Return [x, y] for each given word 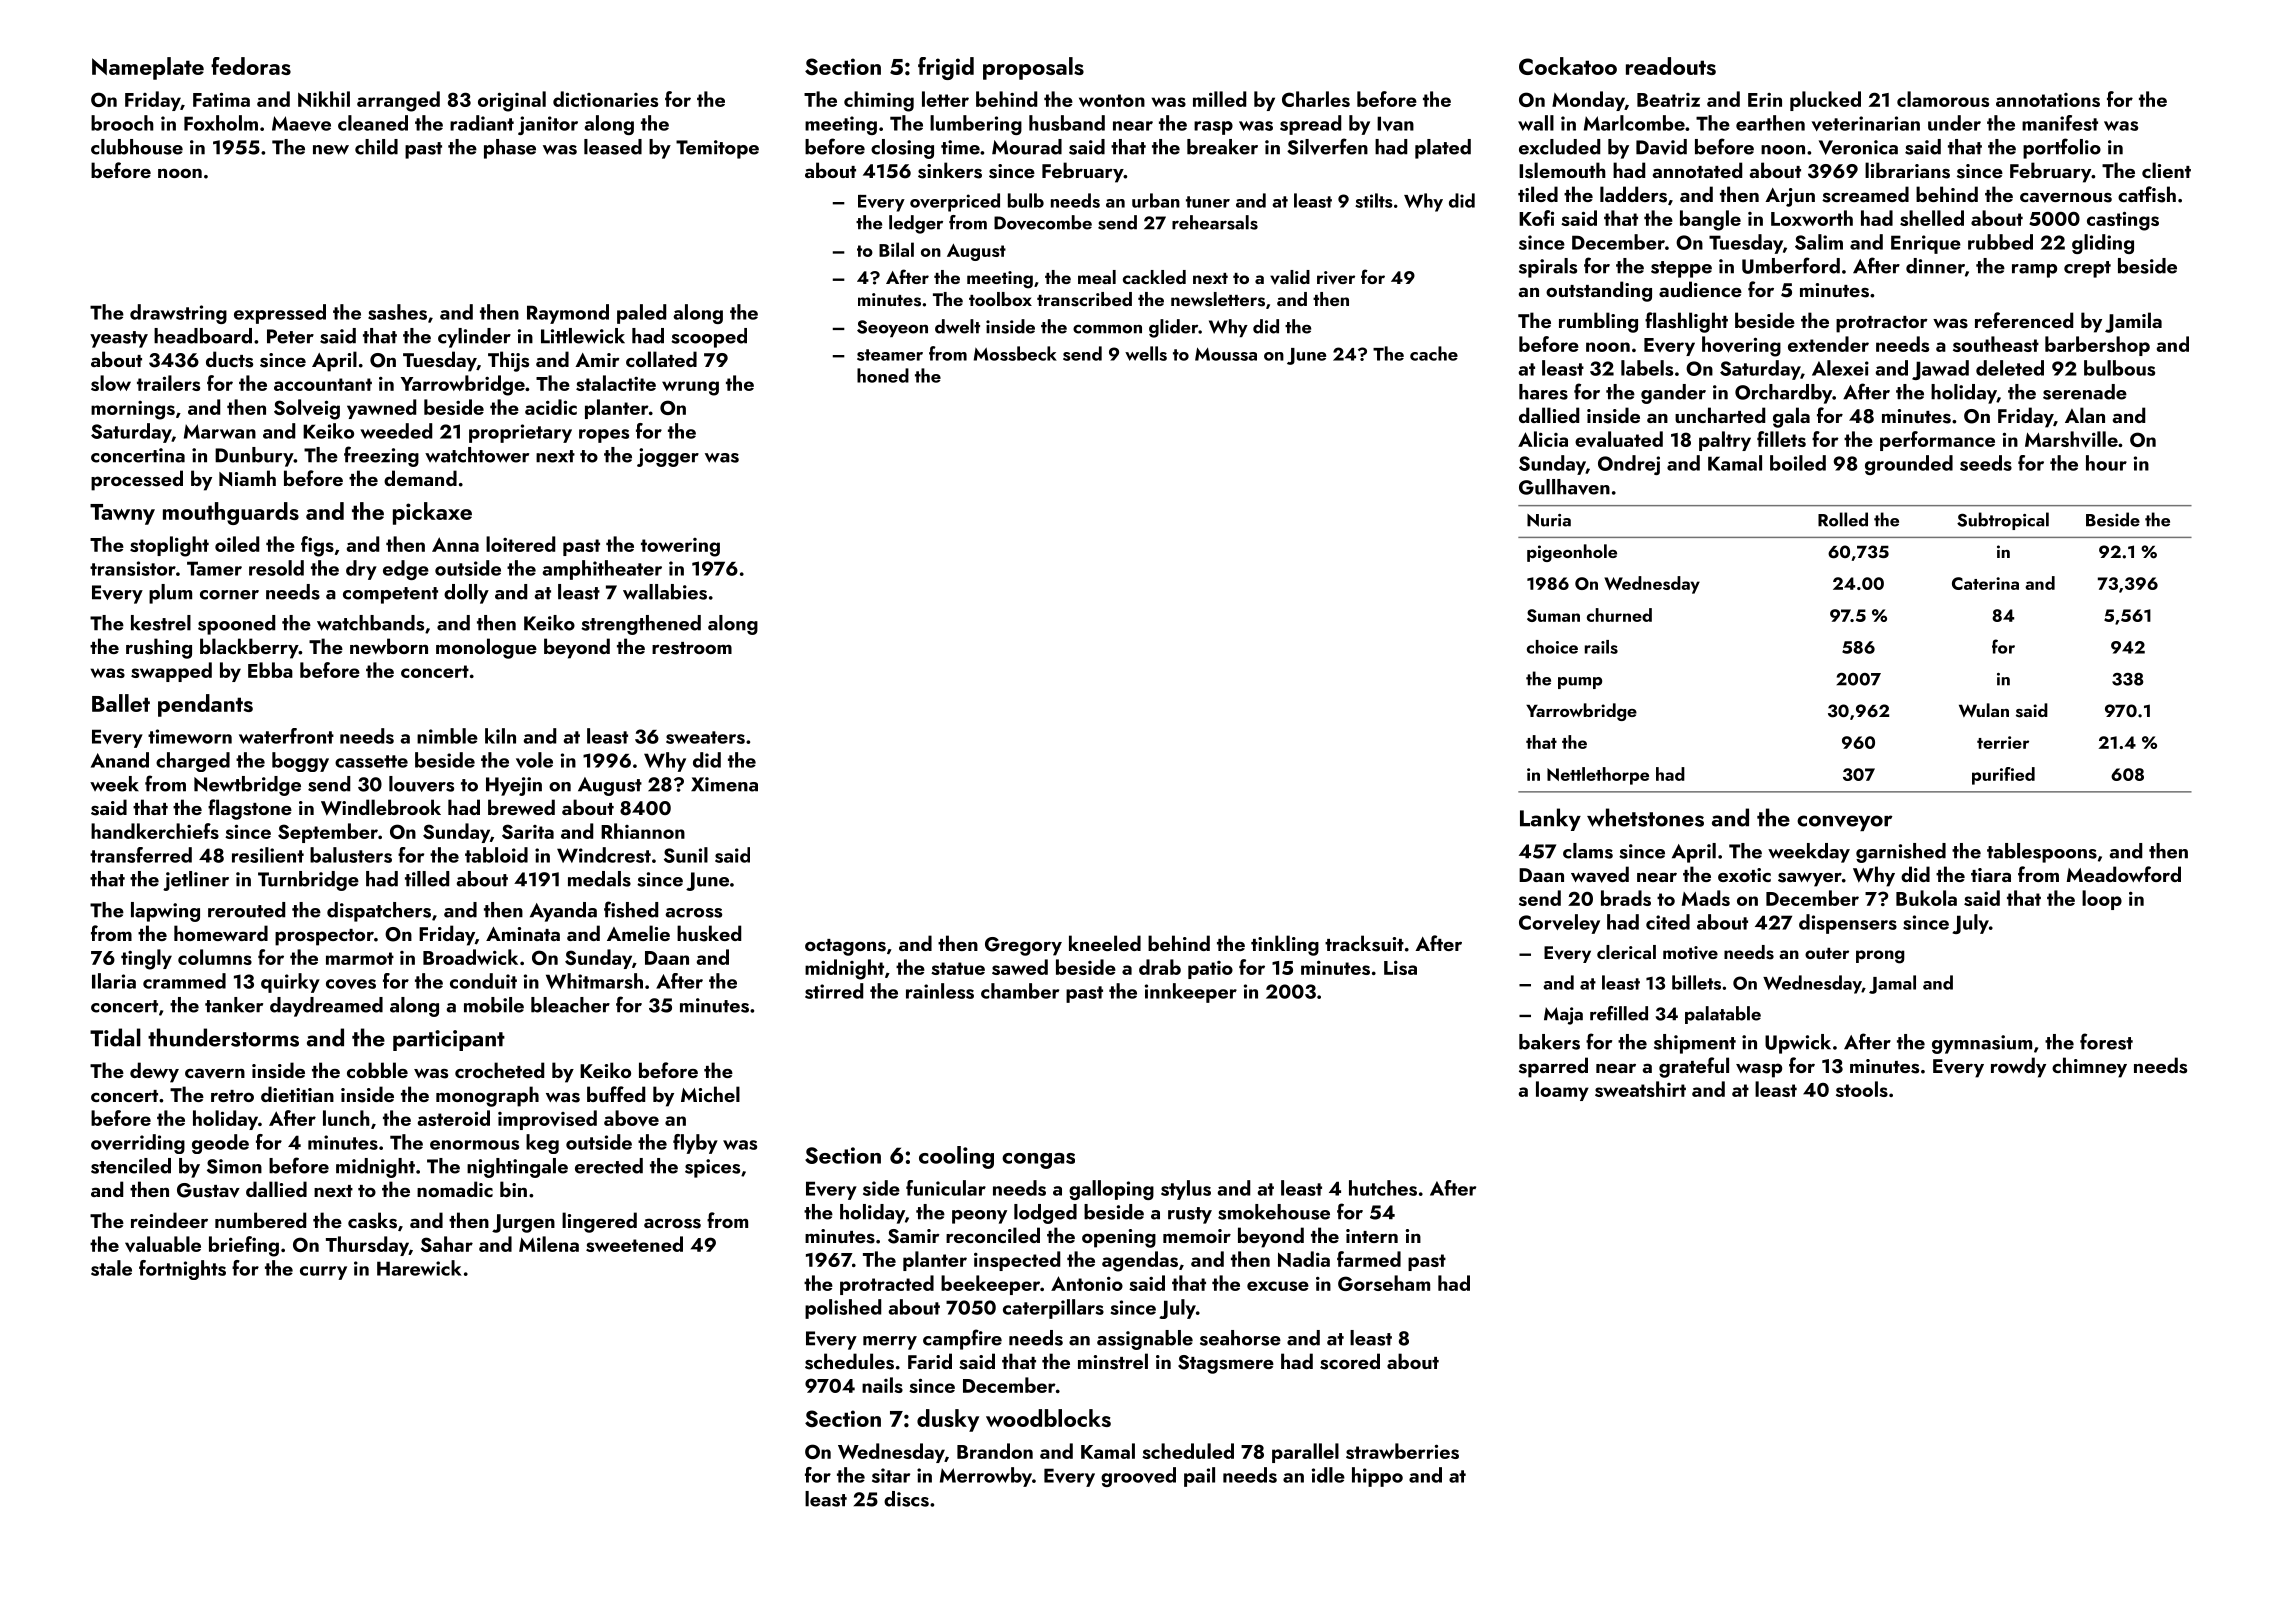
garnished [1901, 853]
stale [111, 1268]
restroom [692, 648]
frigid [946, 68]
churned [1619, 615]
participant [449, 1040]
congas [1038, 1161]
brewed [521, 807]
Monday [1588, 101]
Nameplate [148, 68]
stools [1862, 1089]
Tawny [122, 514]
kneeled [1105, 943]
